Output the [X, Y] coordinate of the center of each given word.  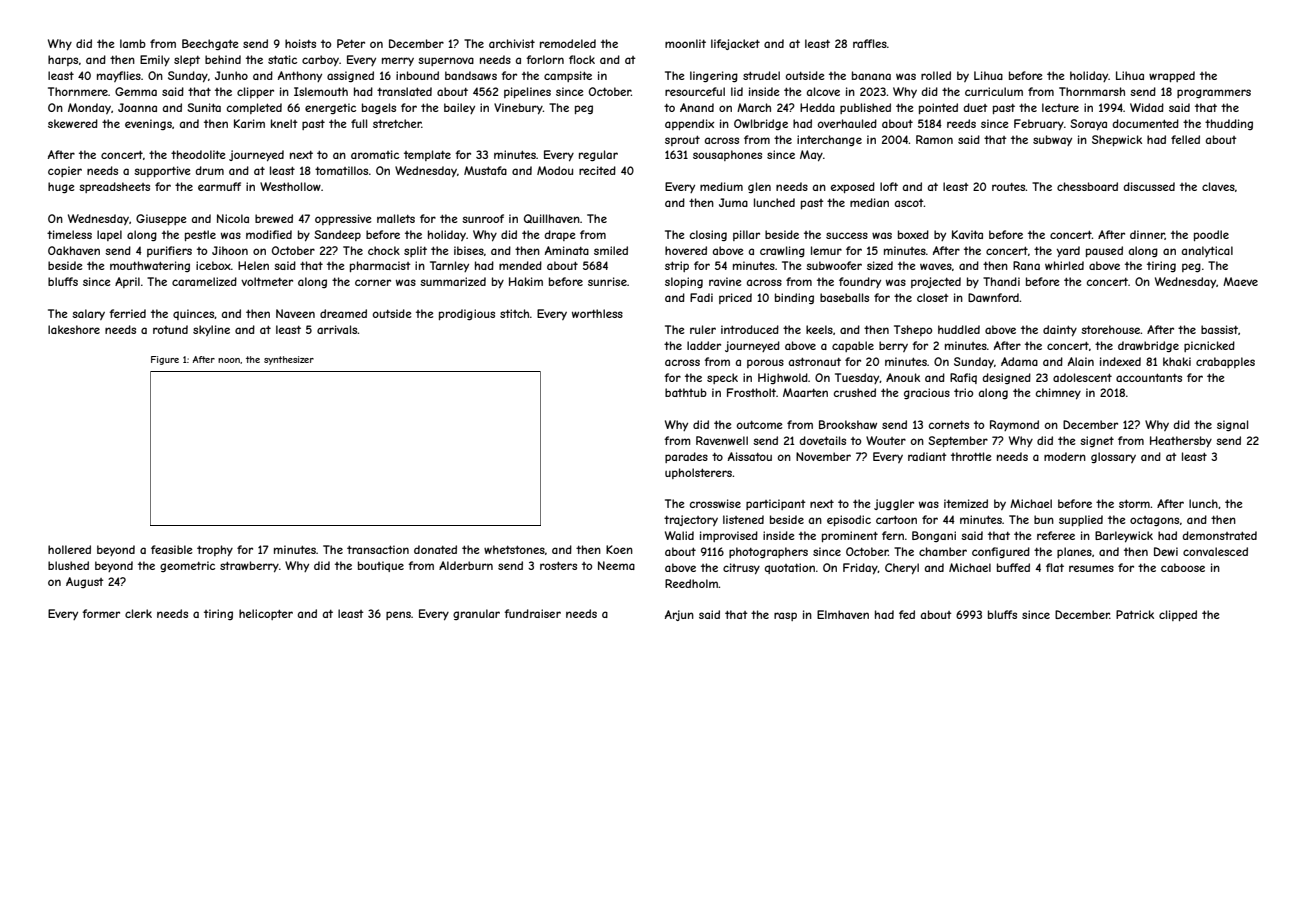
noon [229, 360]
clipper [255, 92]
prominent [850, 536]
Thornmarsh [1092, 91]
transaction [378, 549]
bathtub [686, 392]
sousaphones [727, 155]
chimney [1058, 394]
